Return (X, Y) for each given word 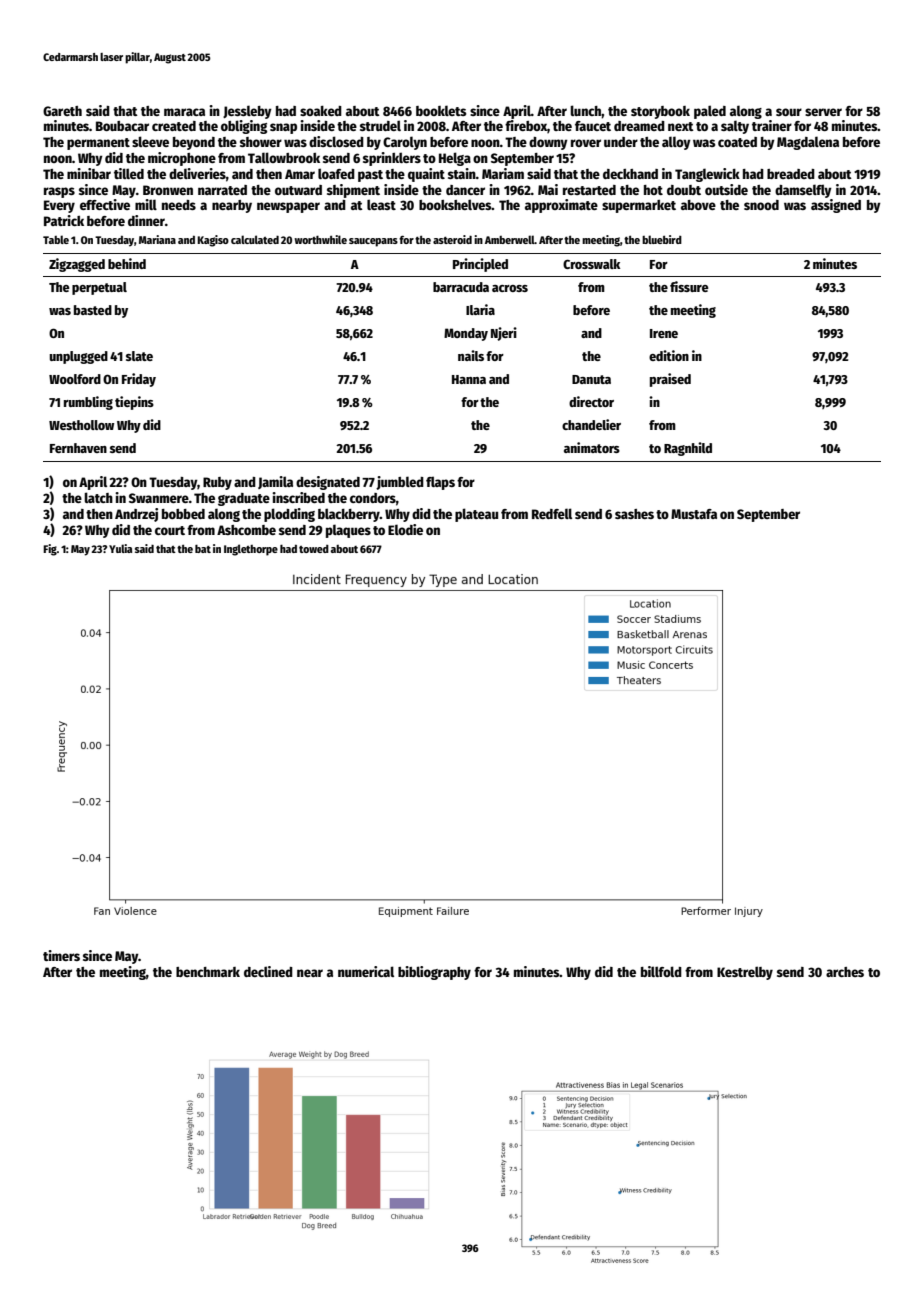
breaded (791, 174)
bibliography (434, 973)
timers (61, 955)
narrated (222, 190)
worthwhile (320, 239)
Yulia (120, 548)
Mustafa (694, 514)
